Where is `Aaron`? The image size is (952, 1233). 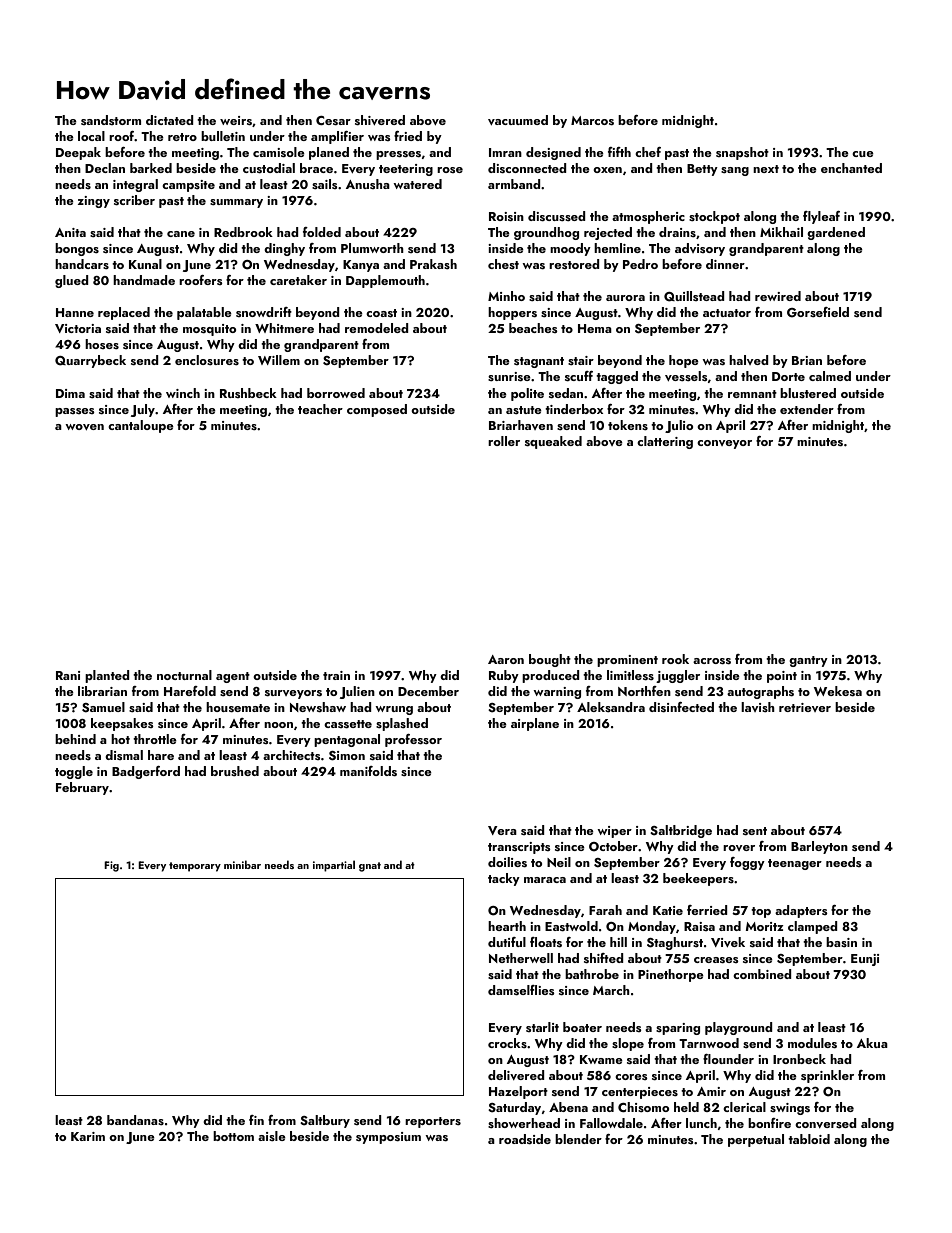
Aaron is located at coordinates (506, 659).
